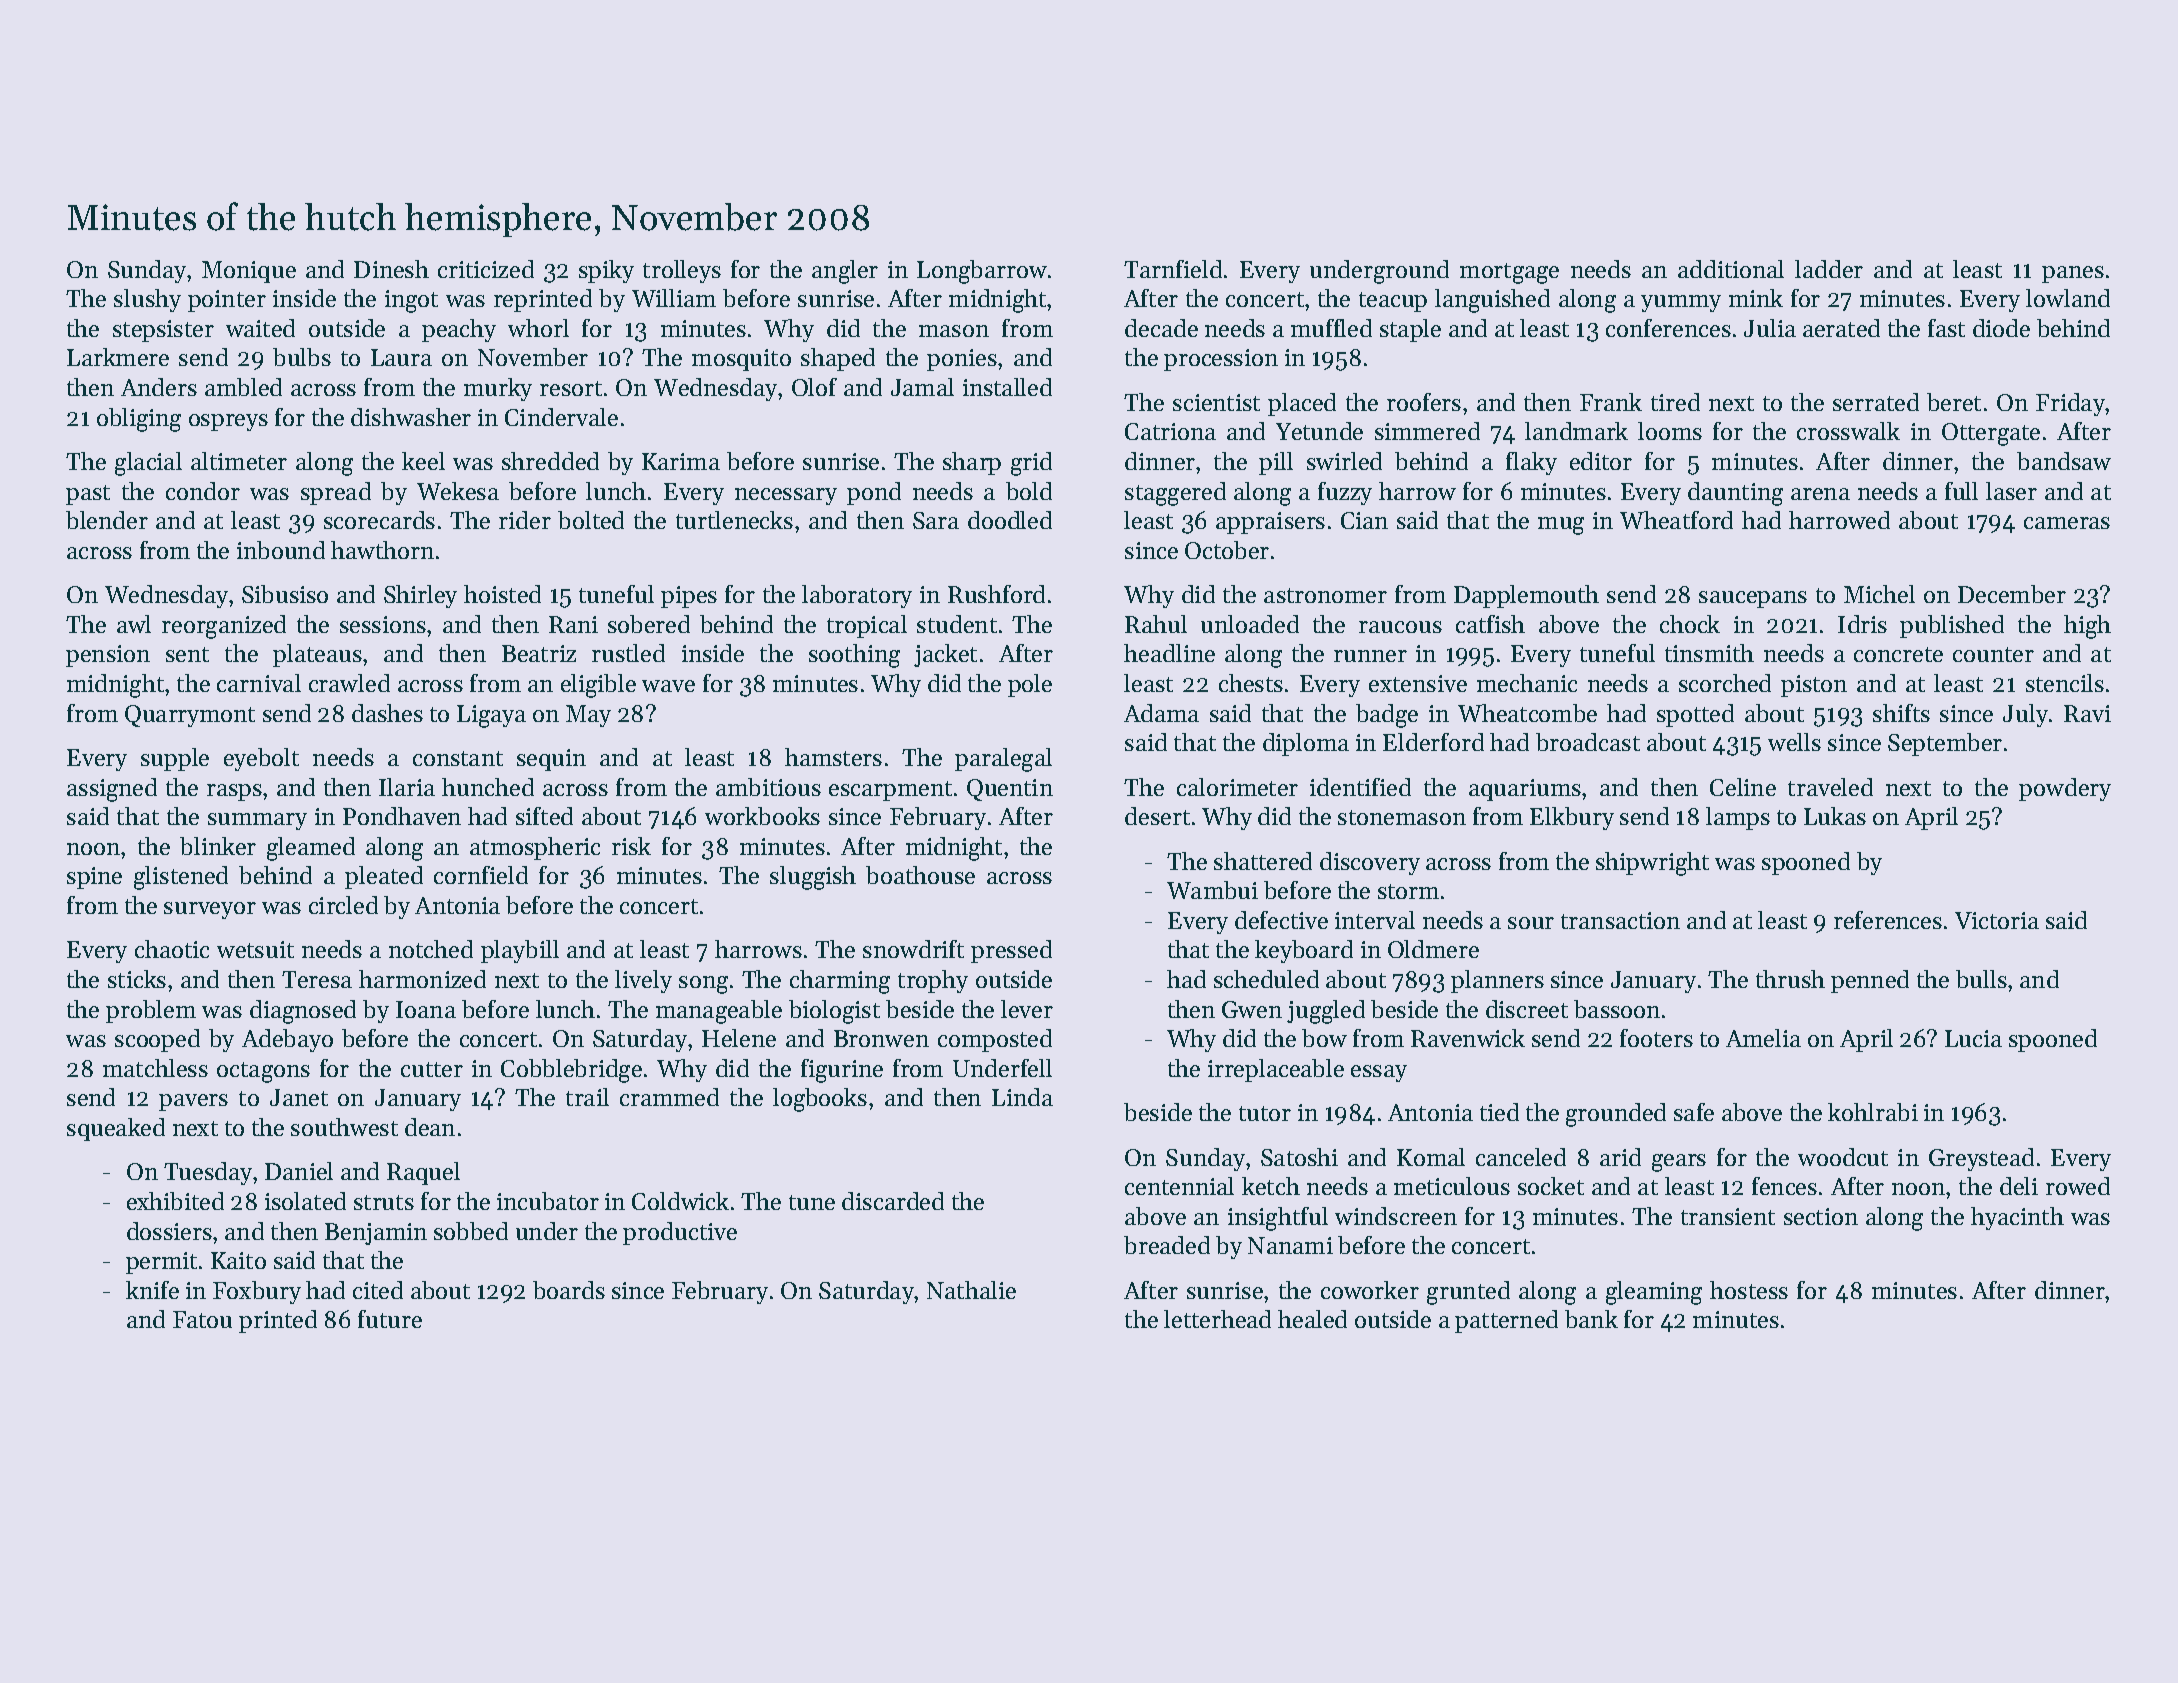 This image has width=2178, height=1683. Describe the element at coordinates (845, 272) in the image. I see `angler` at that location.
